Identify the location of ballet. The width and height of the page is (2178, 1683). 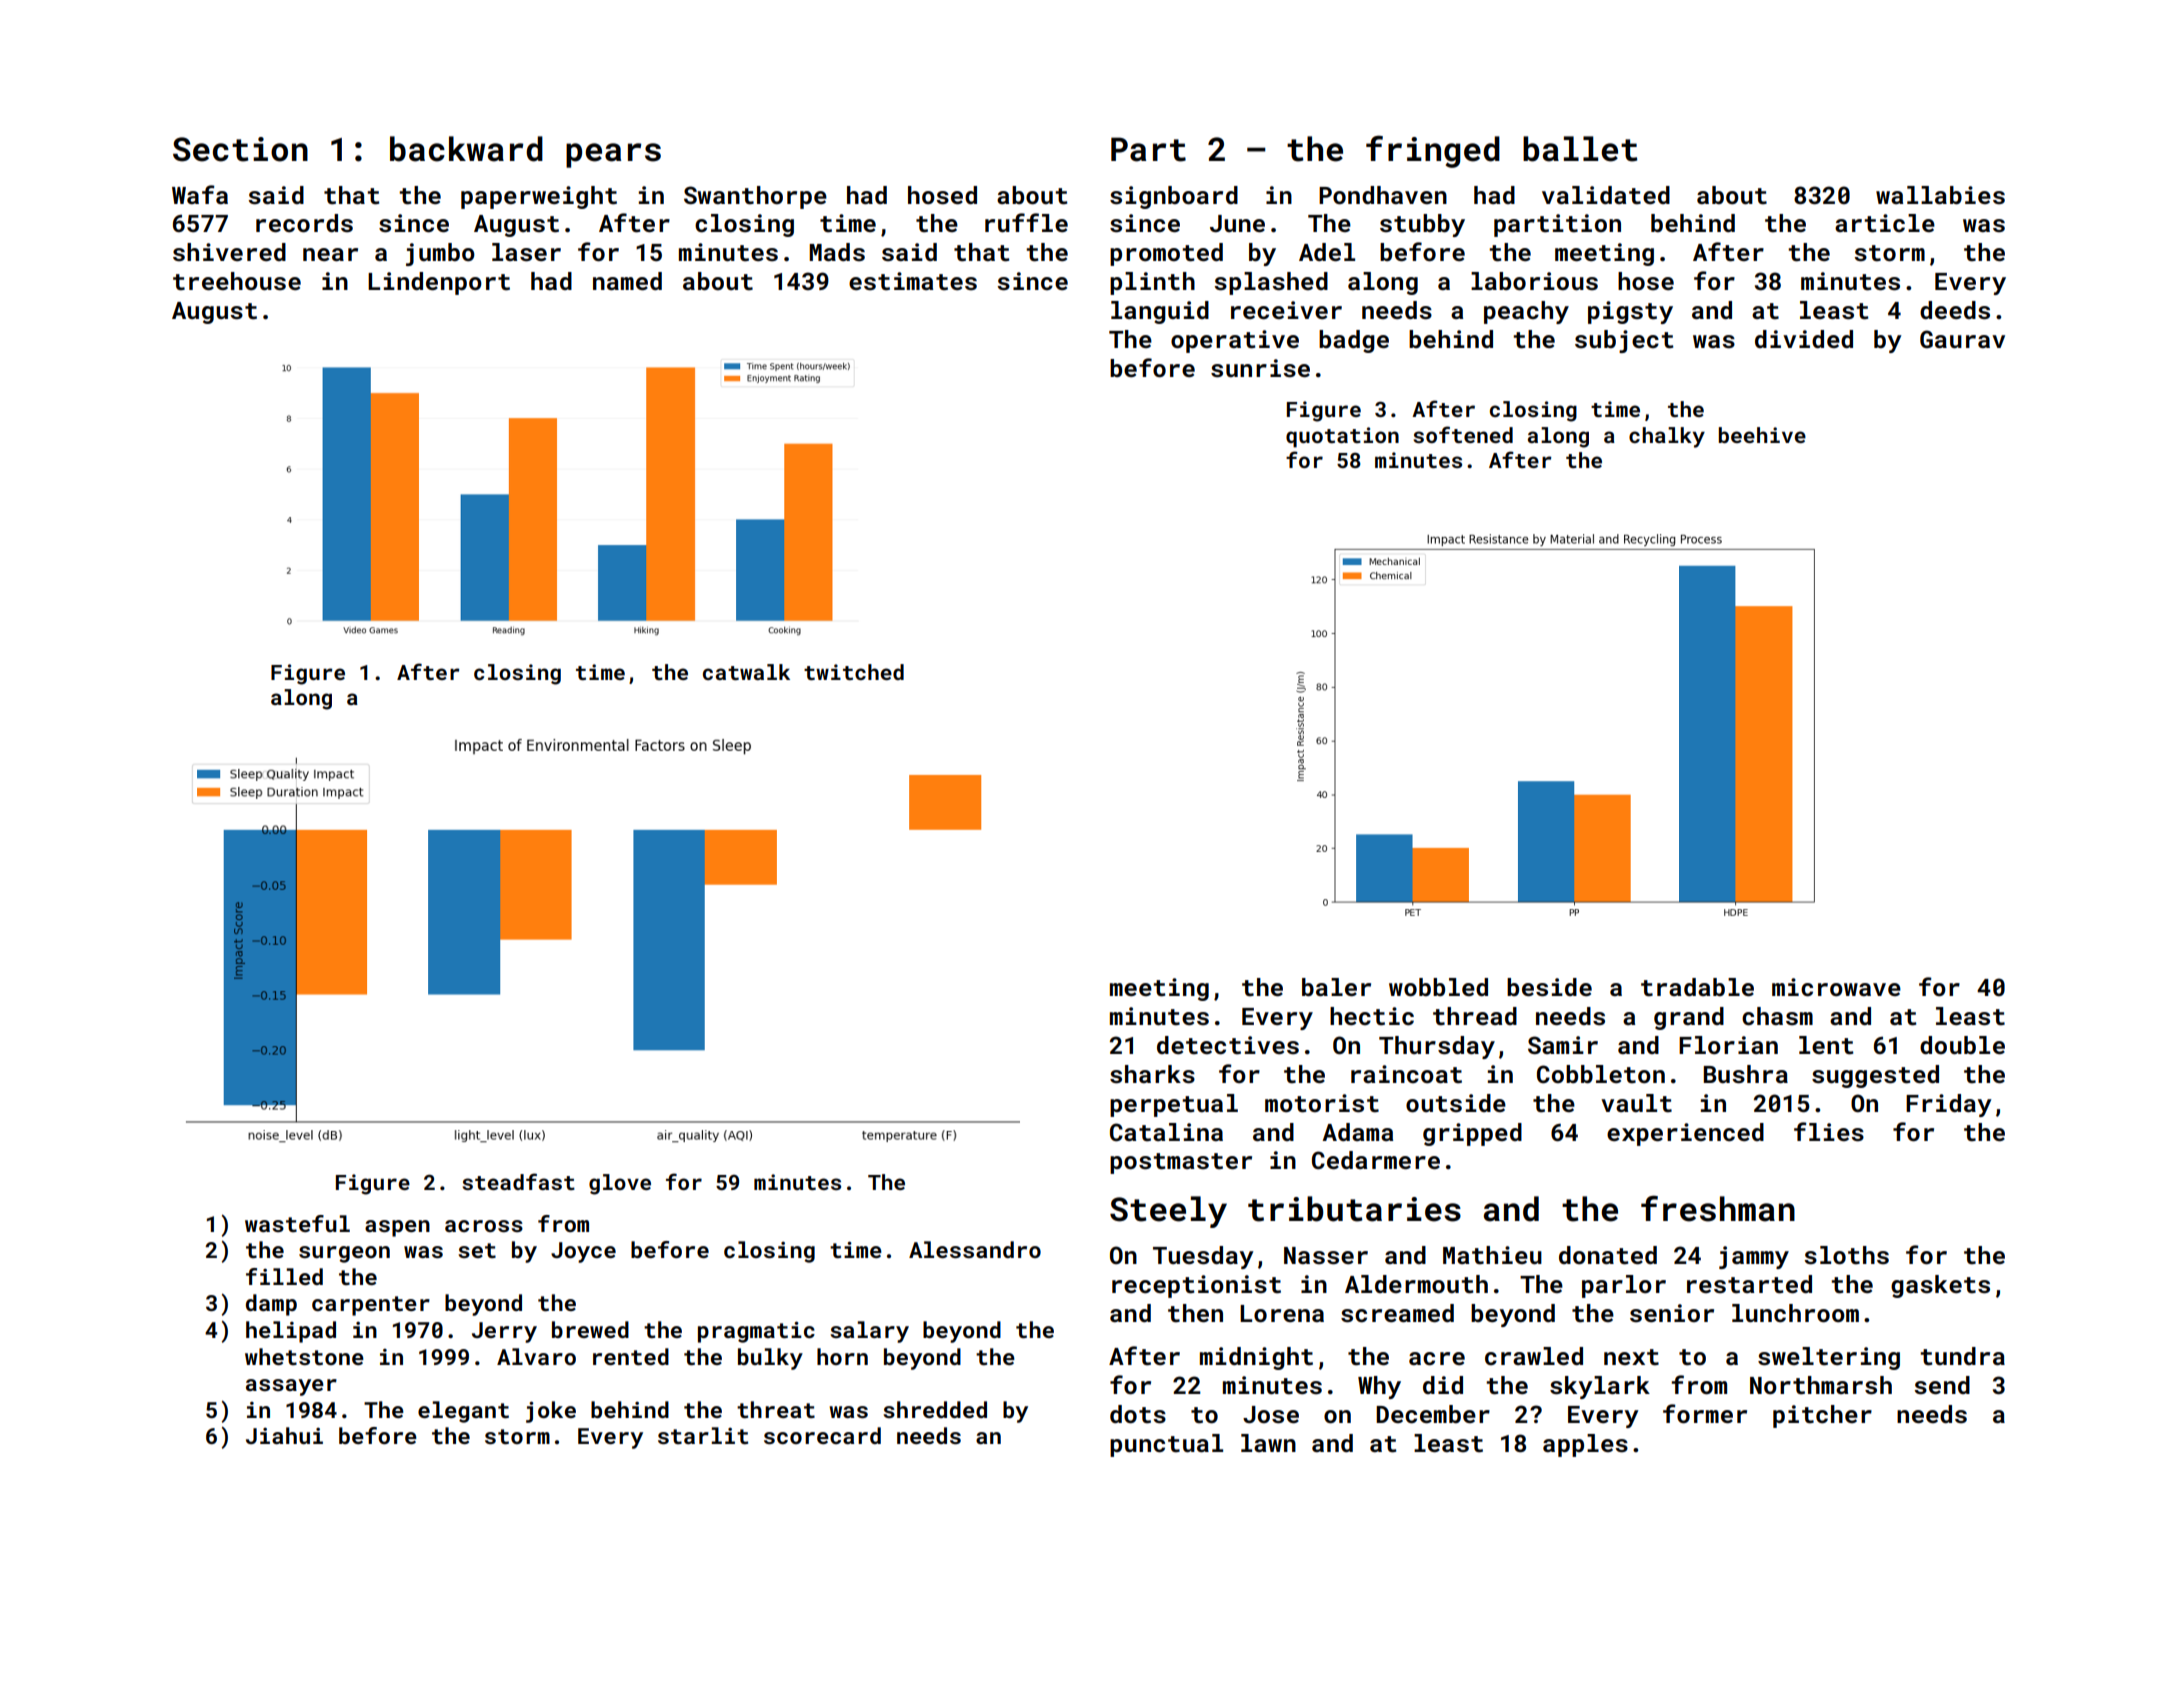
(1580, 149).
